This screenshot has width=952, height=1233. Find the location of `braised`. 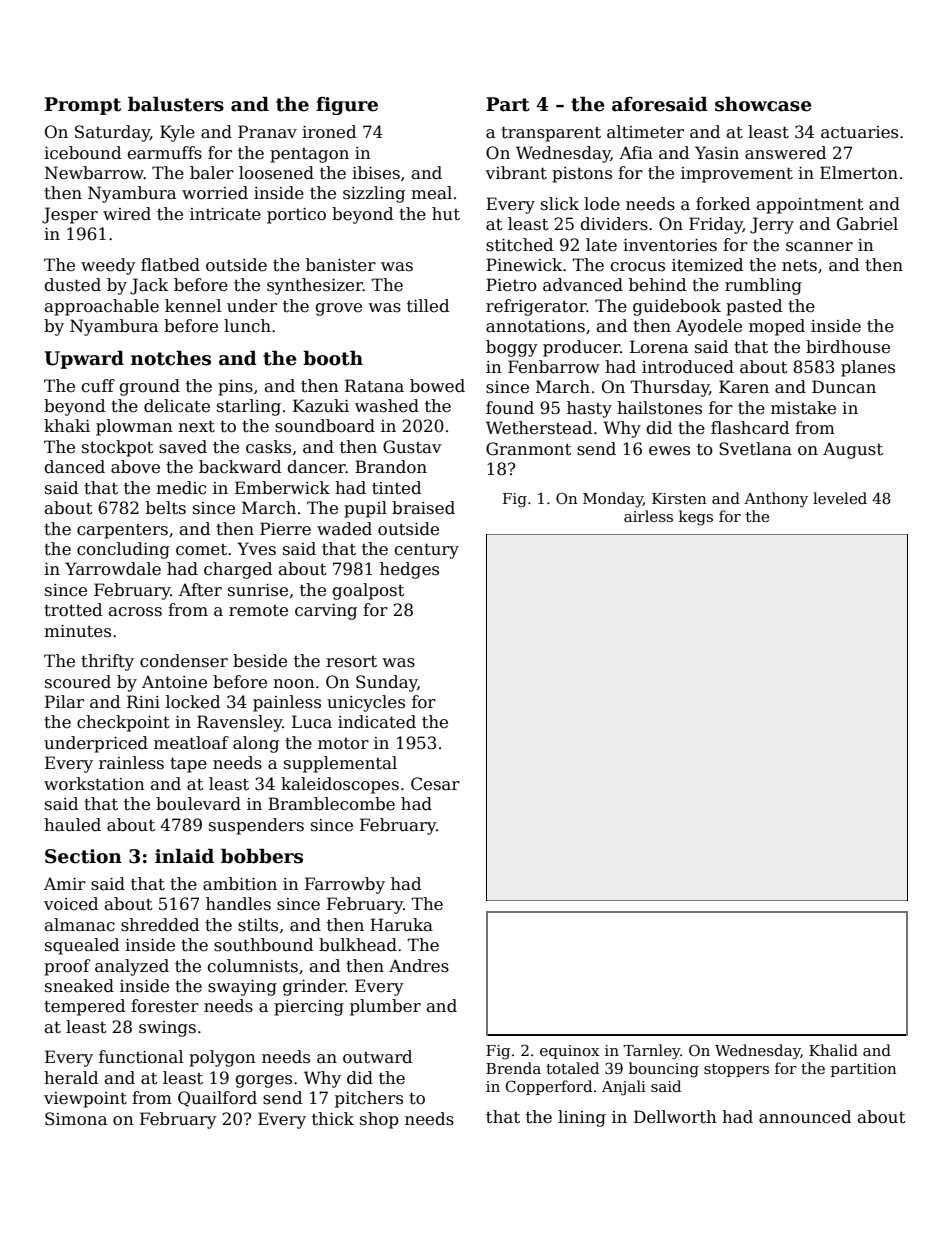

braised is located at coordinates (423, 508).
